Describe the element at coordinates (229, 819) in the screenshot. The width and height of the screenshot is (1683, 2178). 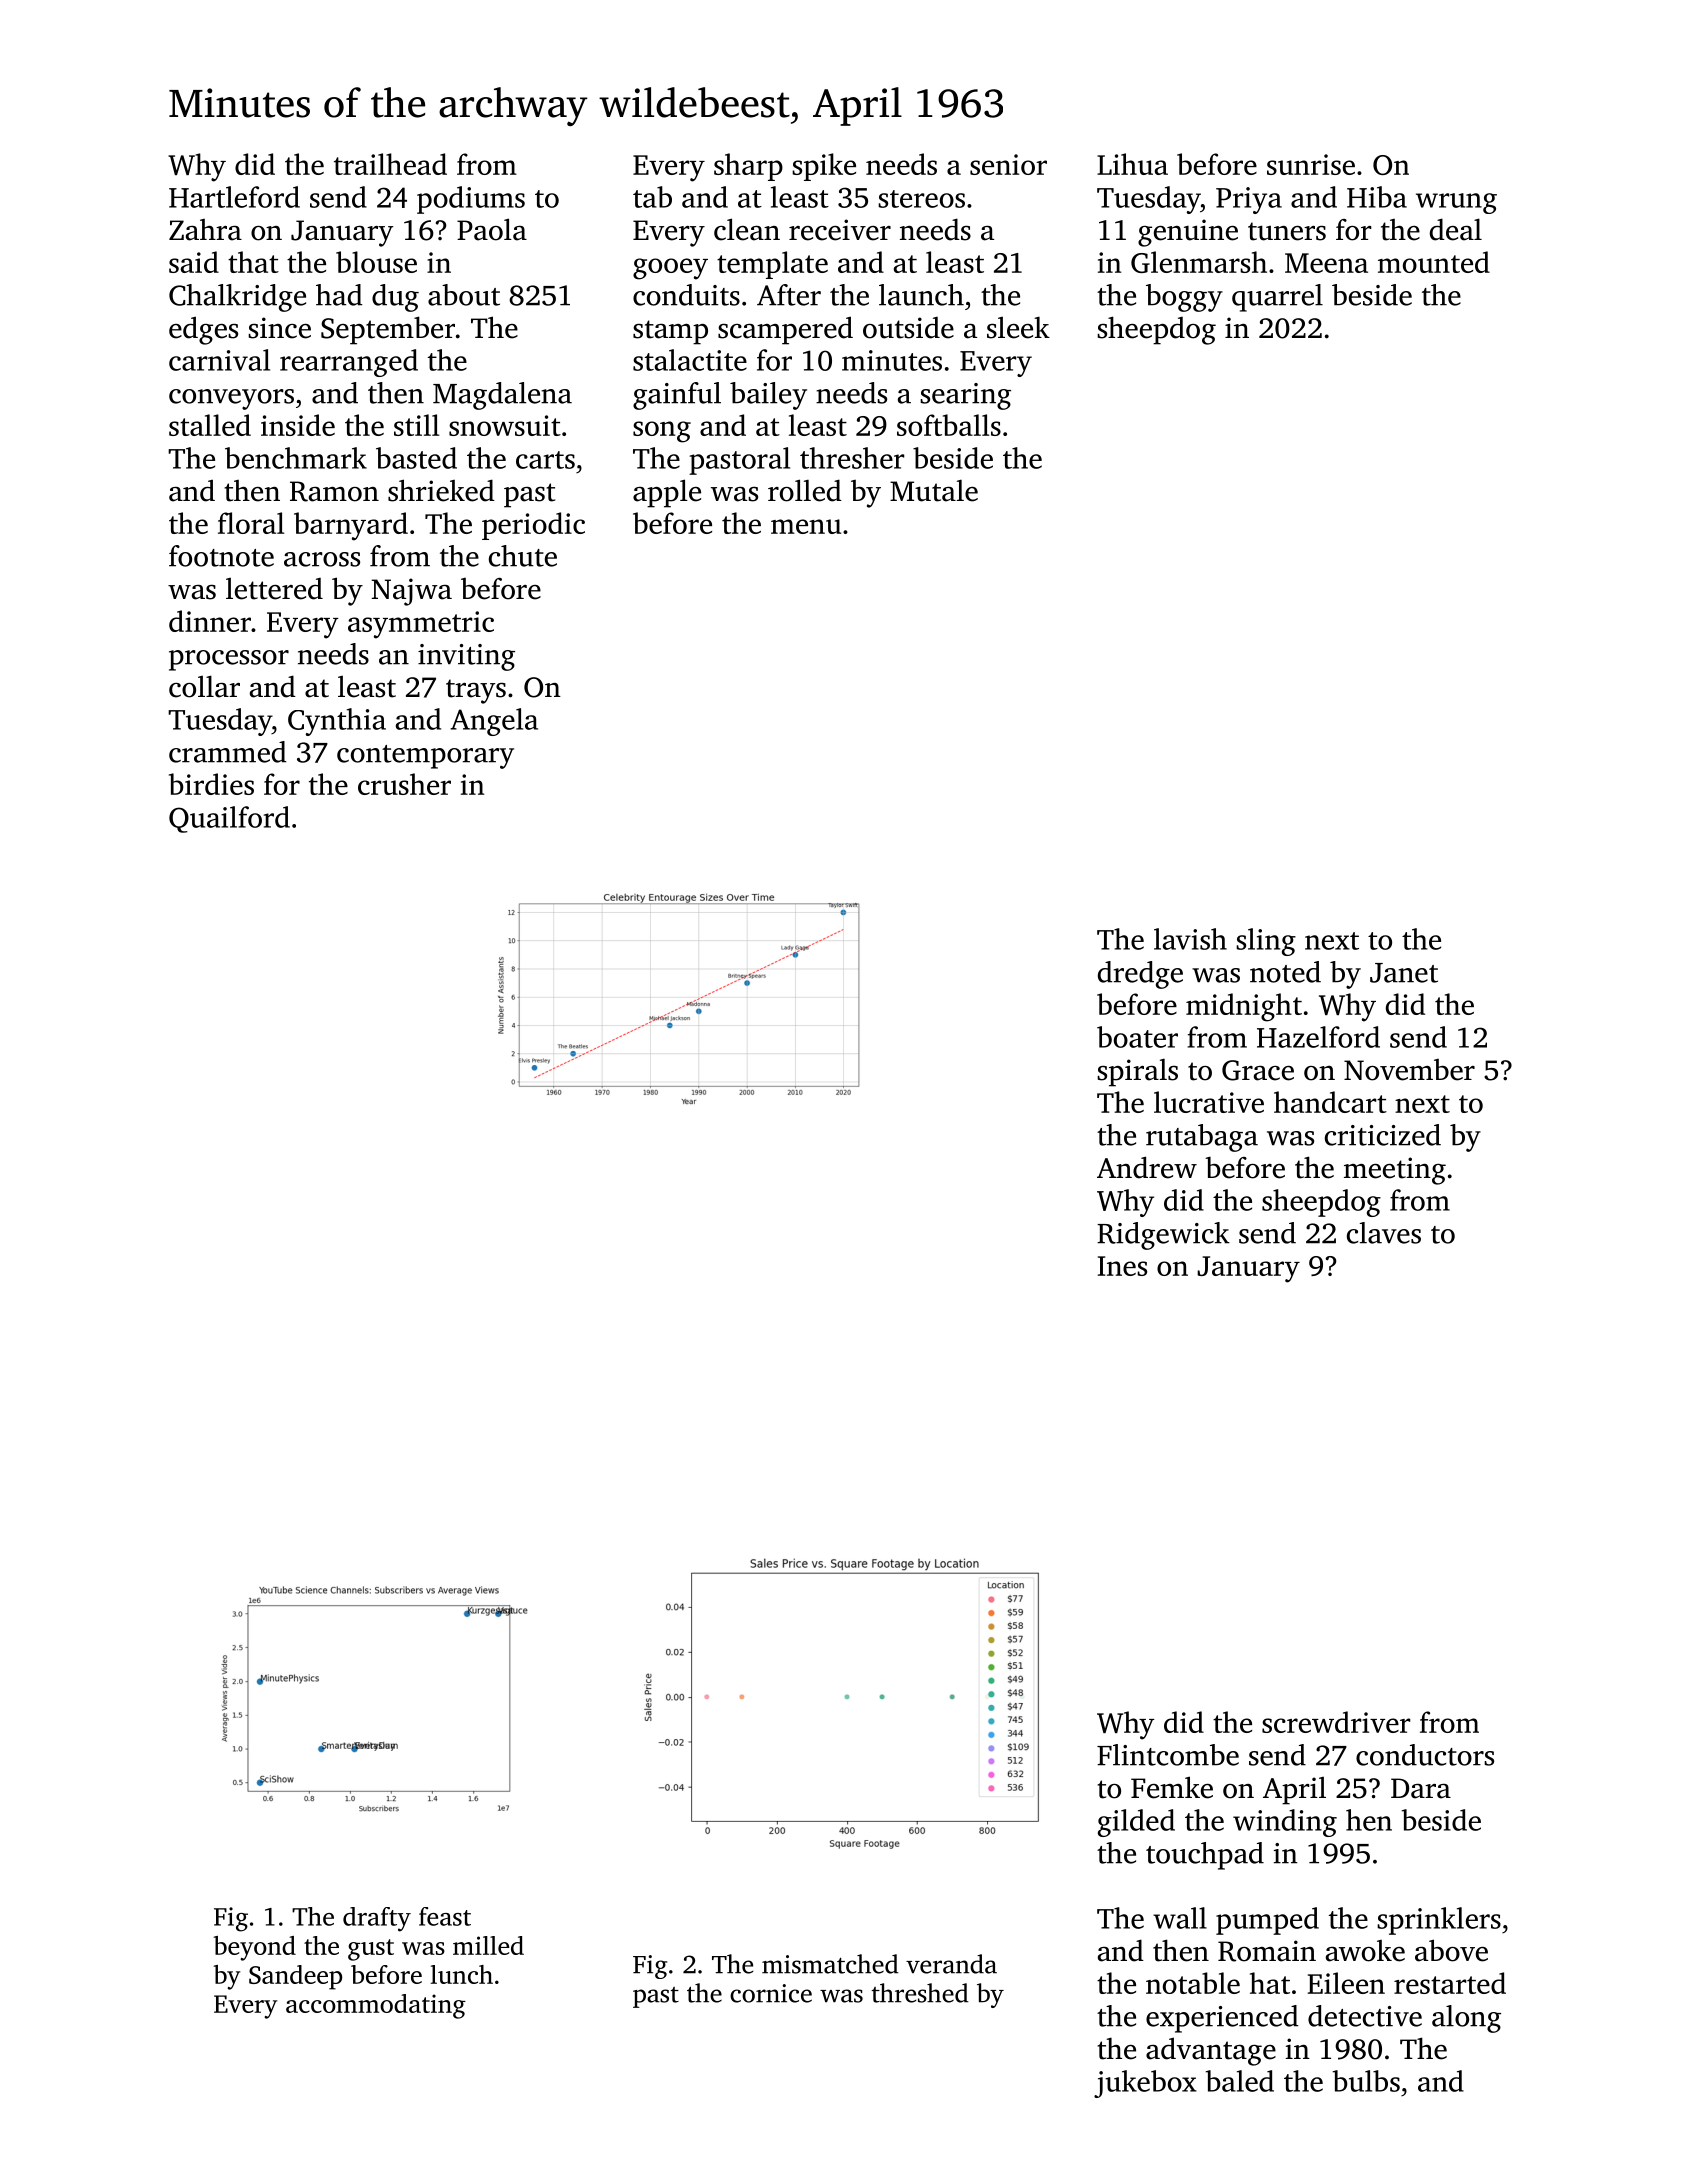
I see `Quailford` at that location.
